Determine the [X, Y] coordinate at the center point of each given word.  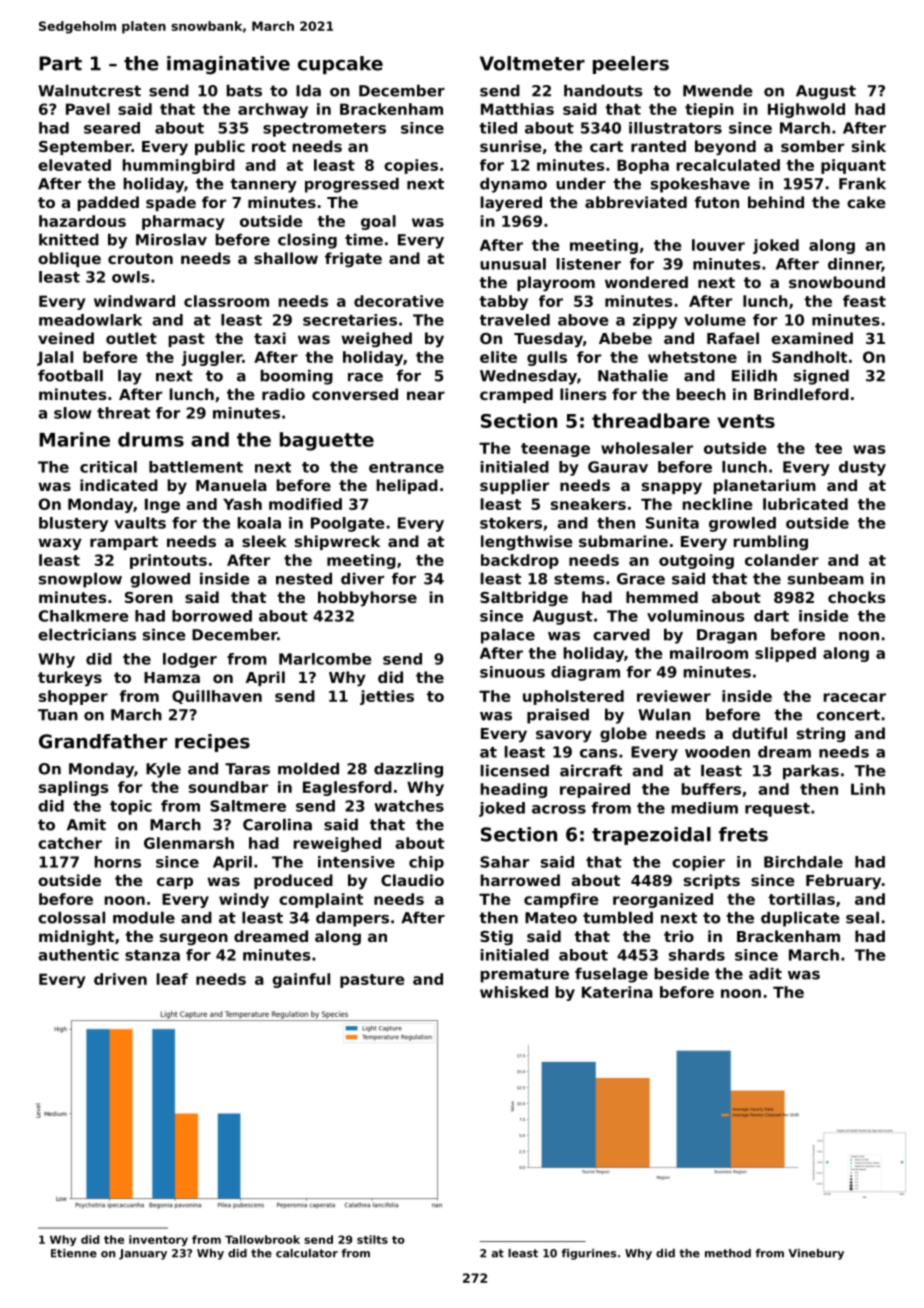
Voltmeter [532, 63]
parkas [811, 772]
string [821, 734]
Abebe [625, 338]
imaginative [228, 65]
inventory [158, 1240]
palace [508, 636]
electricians [87, 634]
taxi [270, 338]
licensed [515, 770]
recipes [212, 743]
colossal [71, 917]
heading [514, 790]
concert [848, 715]
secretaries [350, 320]
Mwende [717, 90]
